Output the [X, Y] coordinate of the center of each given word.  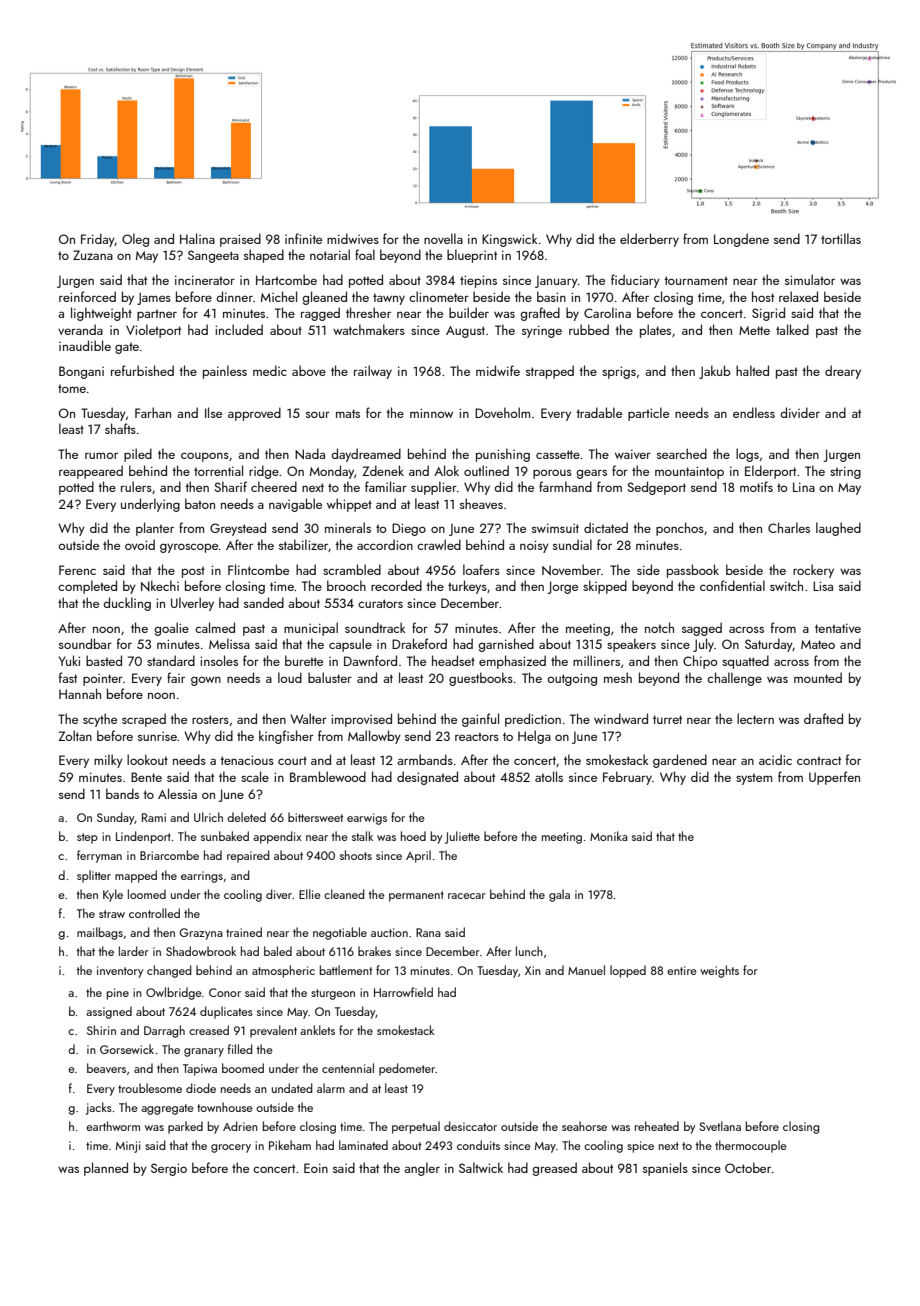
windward [621, 718]
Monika [609, 836]
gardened [680, 761]
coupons [205, 457]
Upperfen [834, 778]
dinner [234, 296]
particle [648, 414]
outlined [486, 470]
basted [104, 660]
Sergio [169, 1169]
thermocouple [751, 1146]
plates [655, 331]
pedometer [407, 1069]
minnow [431, 413]
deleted [246, 817]
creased [209, 1030]
